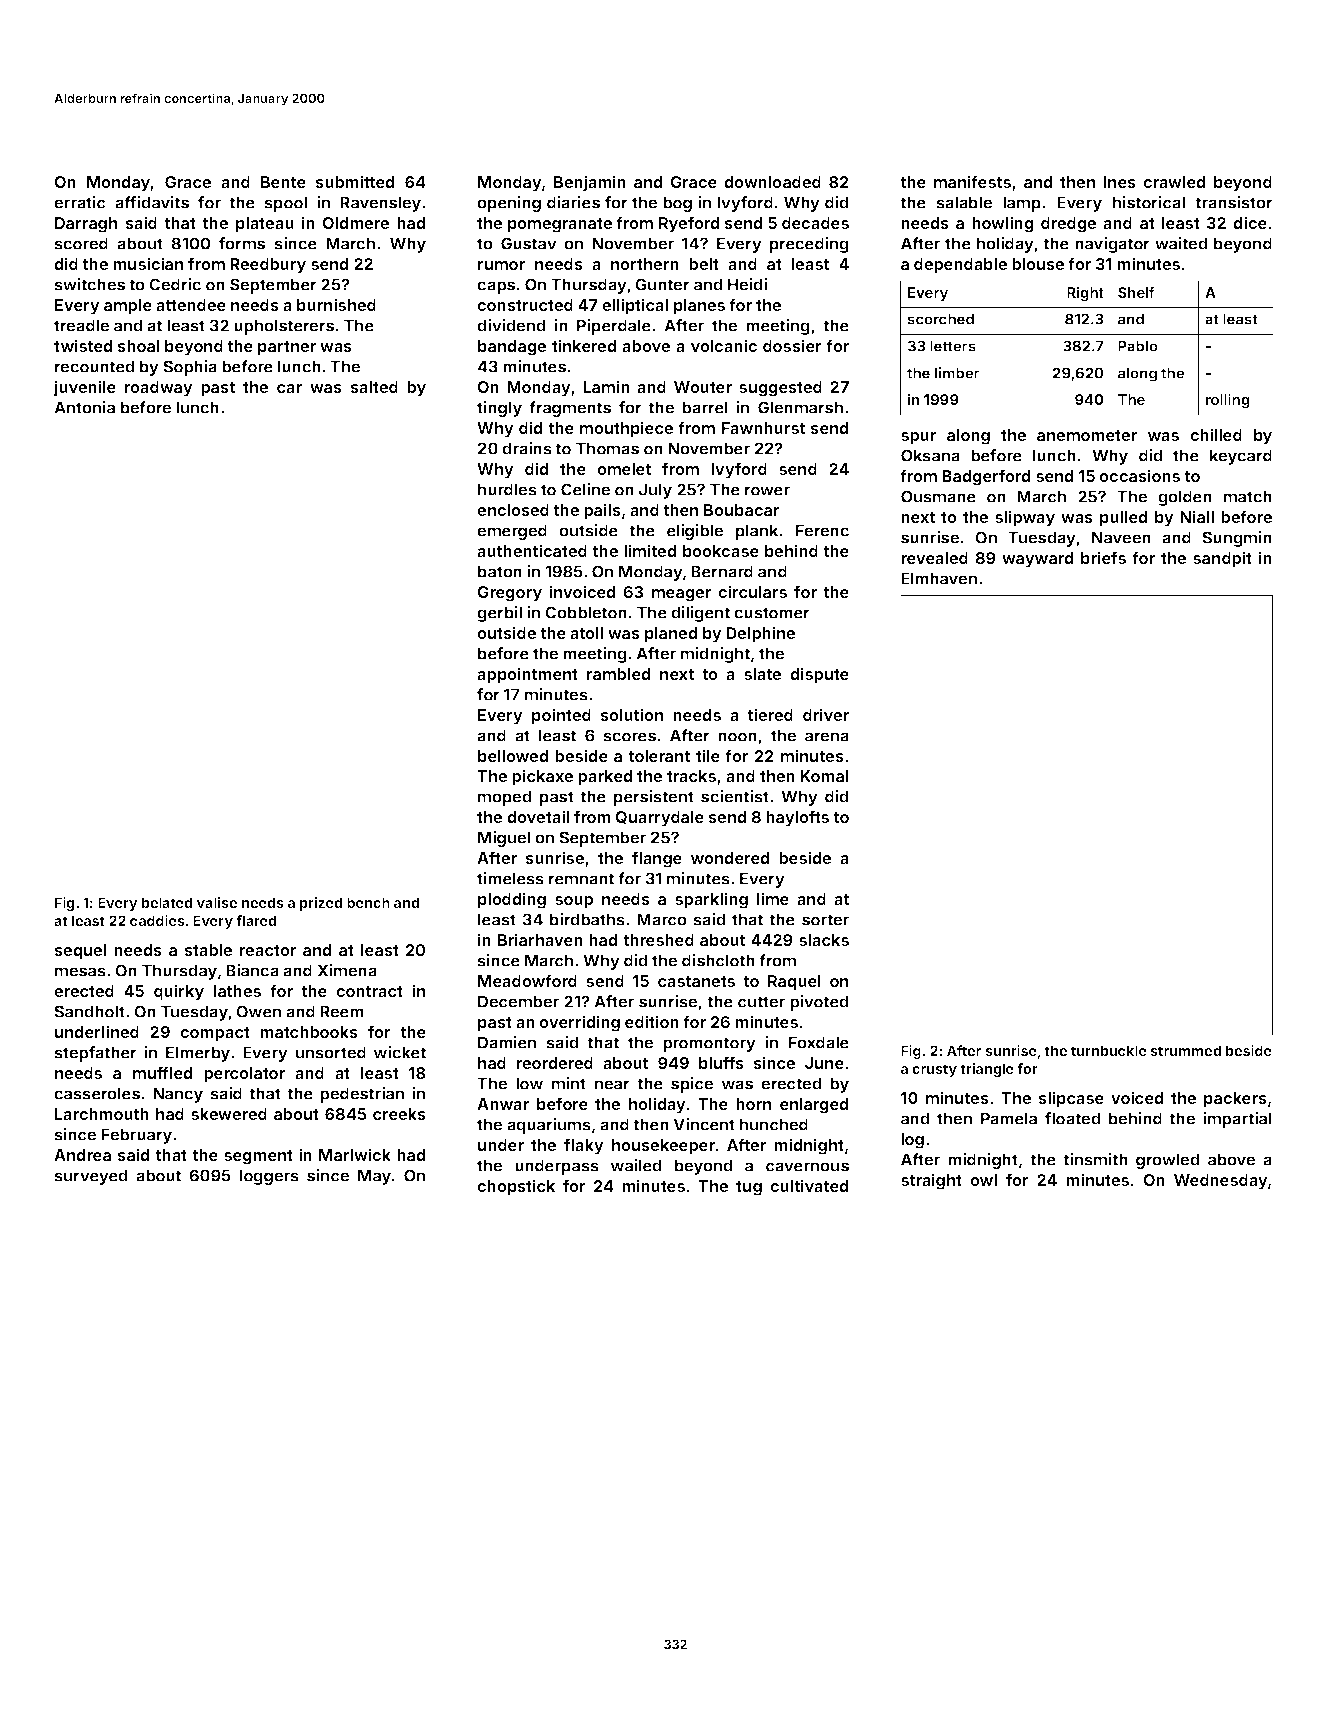 Image resolution: width=1327 pixels, height=1717 pixels. What do you see at coordinates (819, 1003) in the screenshot?
I see `pivoted` at bounding box center [819, 1003].
